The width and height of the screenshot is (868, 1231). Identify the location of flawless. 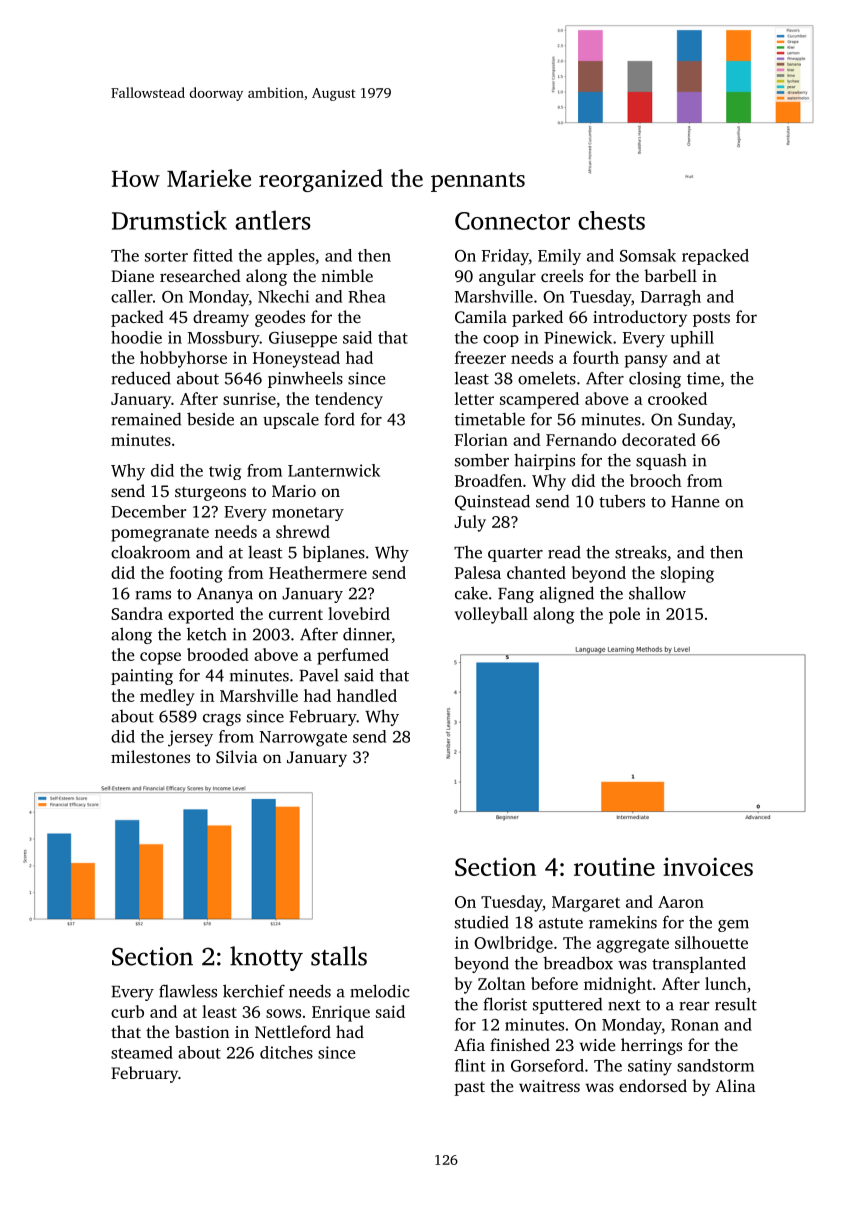
(188, 991).
